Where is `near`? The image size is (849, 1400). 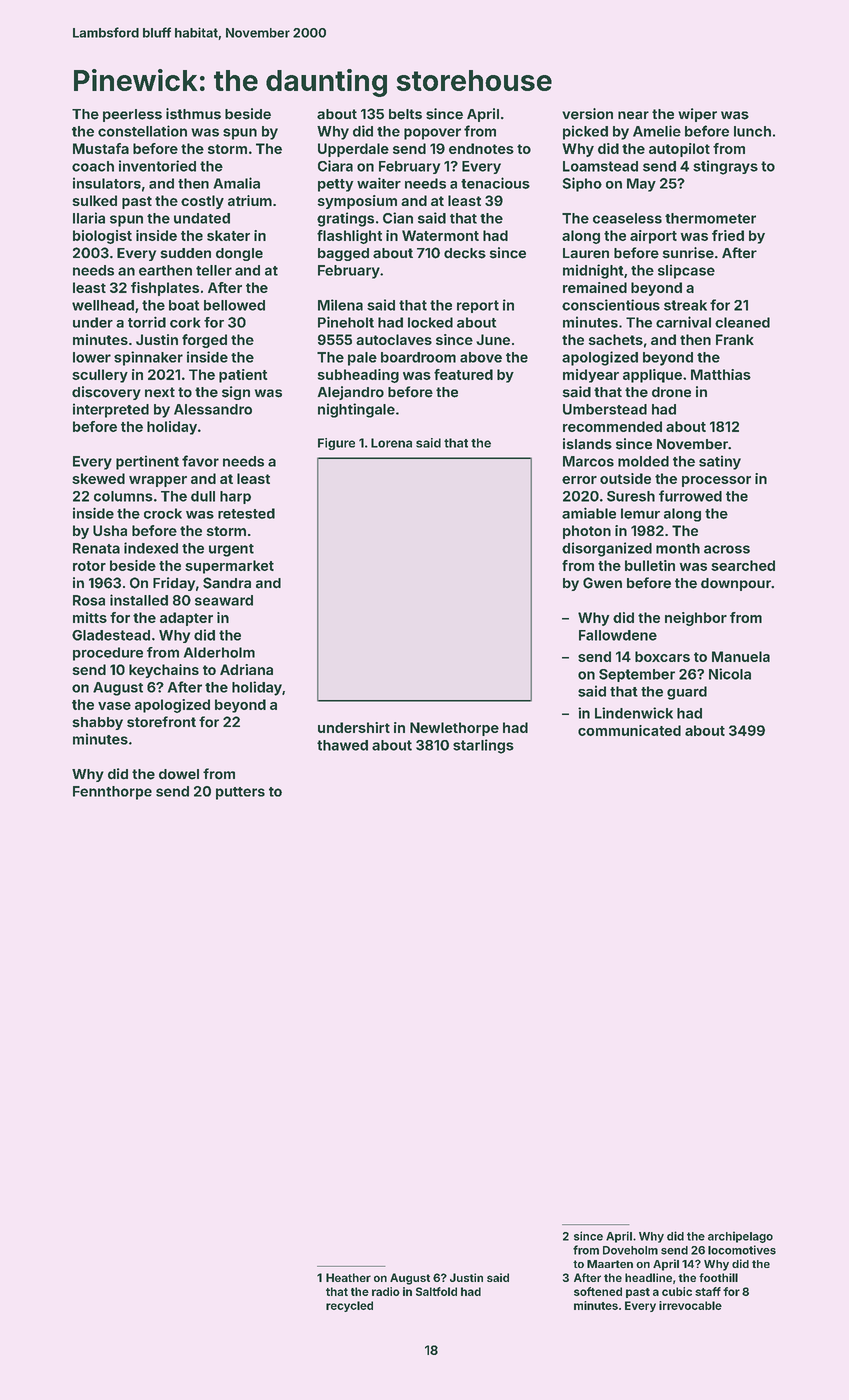 near is located at coordinates (633, 115).
